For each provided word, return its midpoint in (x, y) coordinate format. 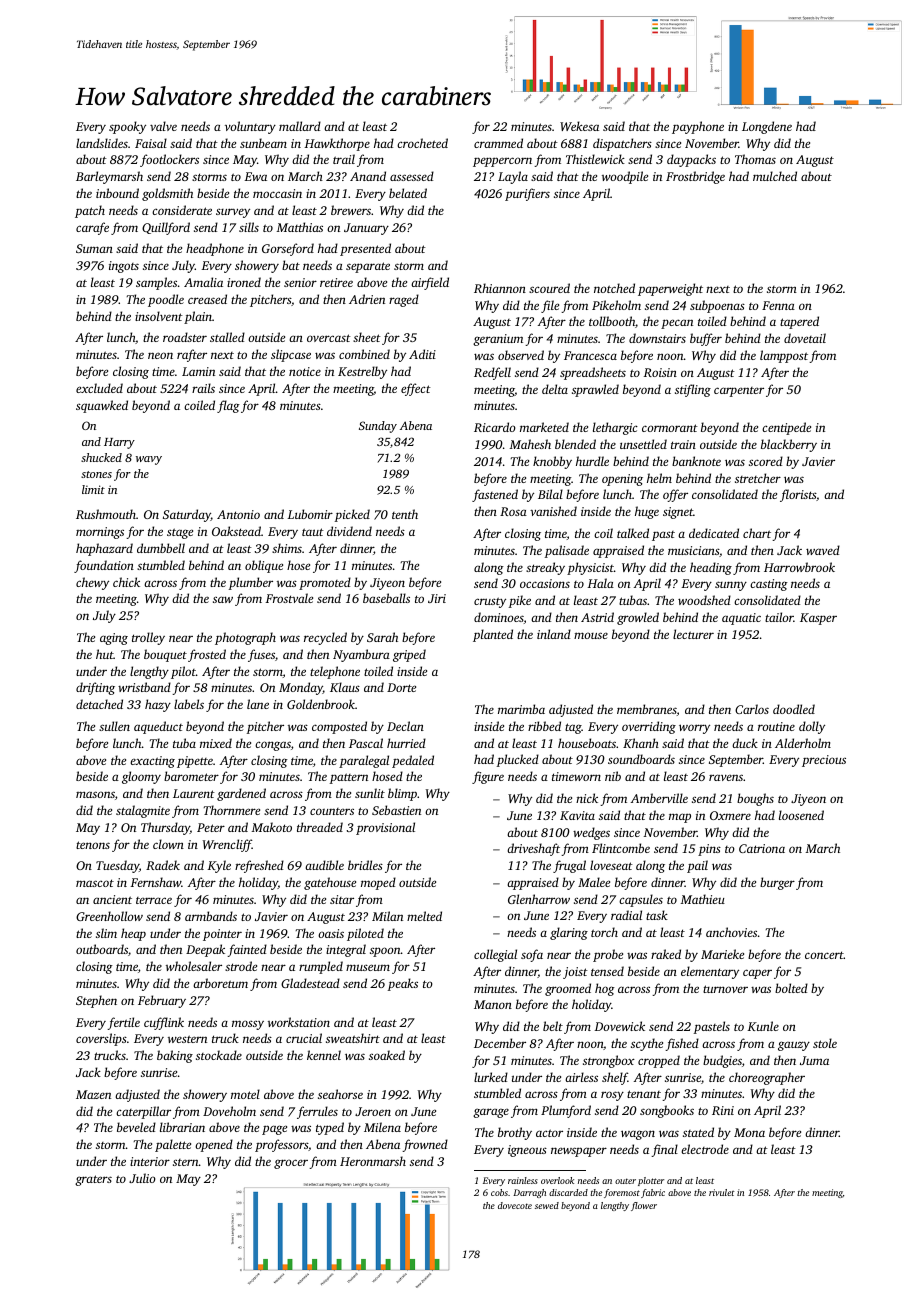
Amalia (203, 282)
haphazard (104, 549)
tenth (405, 514)
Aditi (422, 354)
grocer (291, 1164)
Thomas (755, 159)
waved (823, 550)
